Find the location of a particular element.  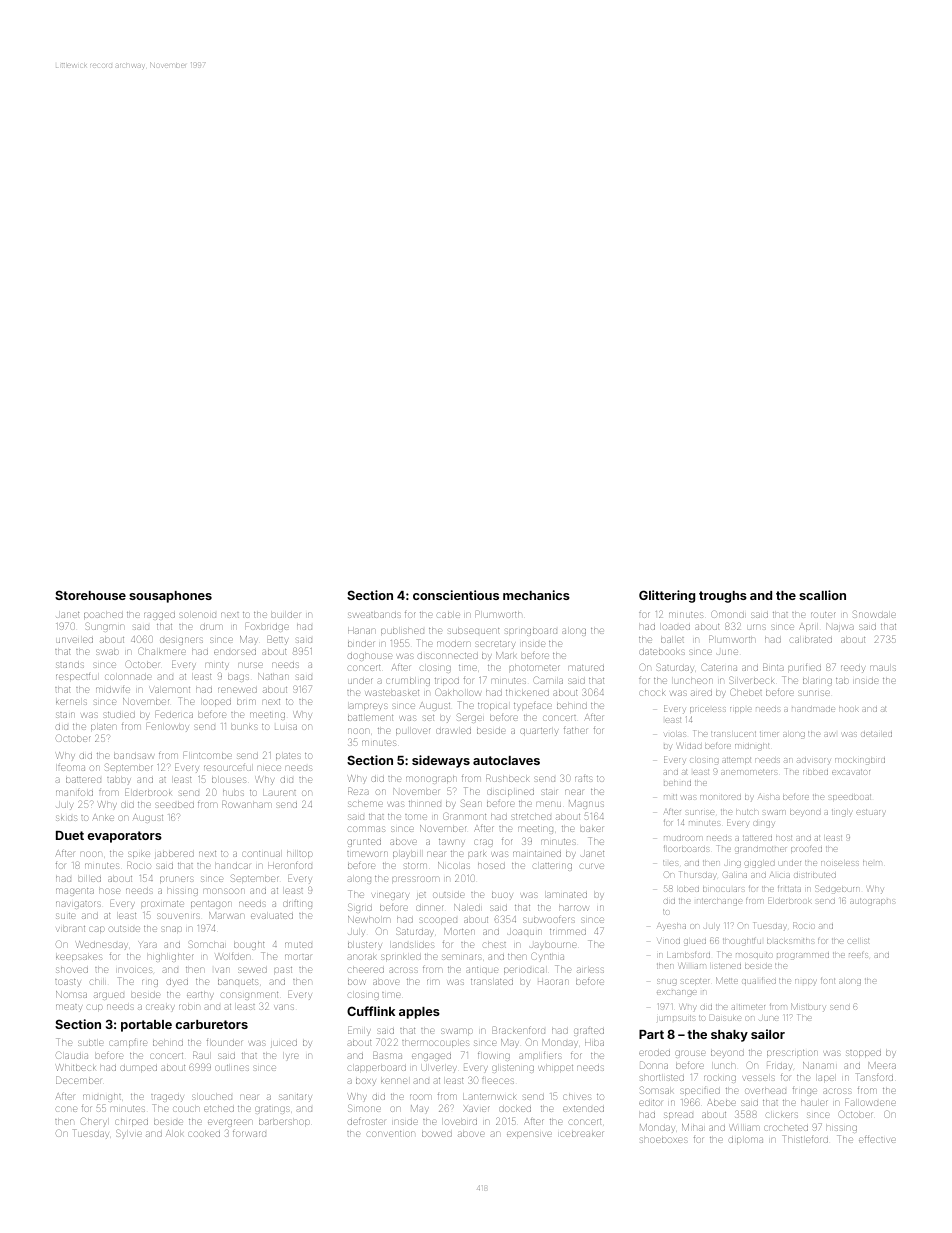

Luisa is located at coordinates (286, 727).
